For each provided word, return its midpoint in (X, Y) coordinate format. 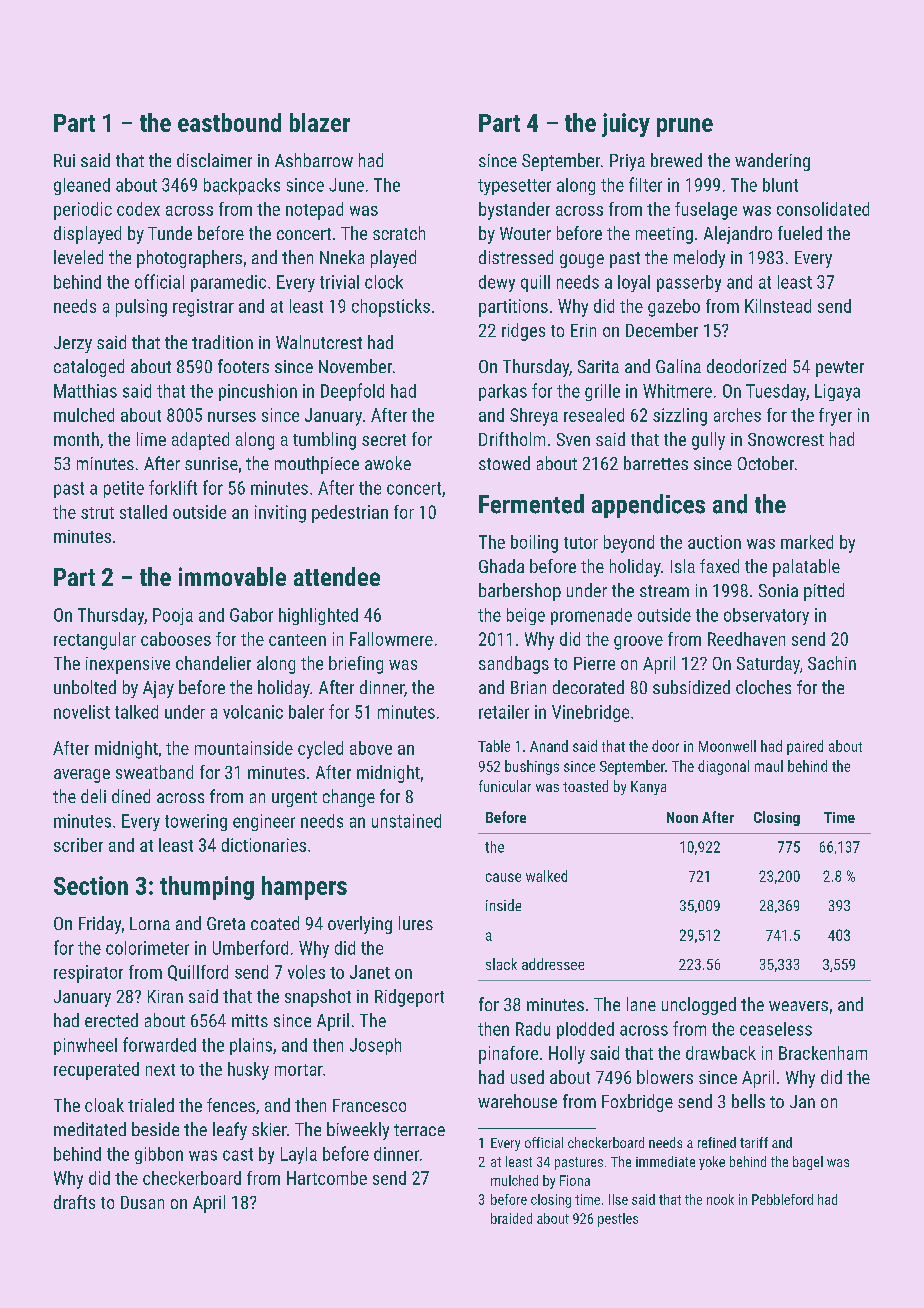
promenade (591, 616)
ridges (523, 332)
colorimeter (147, 948)
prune (685, 127)
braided (511, 1218)
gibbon (159, 1155)
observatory (766, 616)
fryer (835, 417)
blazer (320, 122)
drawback (721, 1053)
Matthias (85, 391)
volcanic (253, 712)
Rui (64, 160)
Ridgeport (409, 998)
